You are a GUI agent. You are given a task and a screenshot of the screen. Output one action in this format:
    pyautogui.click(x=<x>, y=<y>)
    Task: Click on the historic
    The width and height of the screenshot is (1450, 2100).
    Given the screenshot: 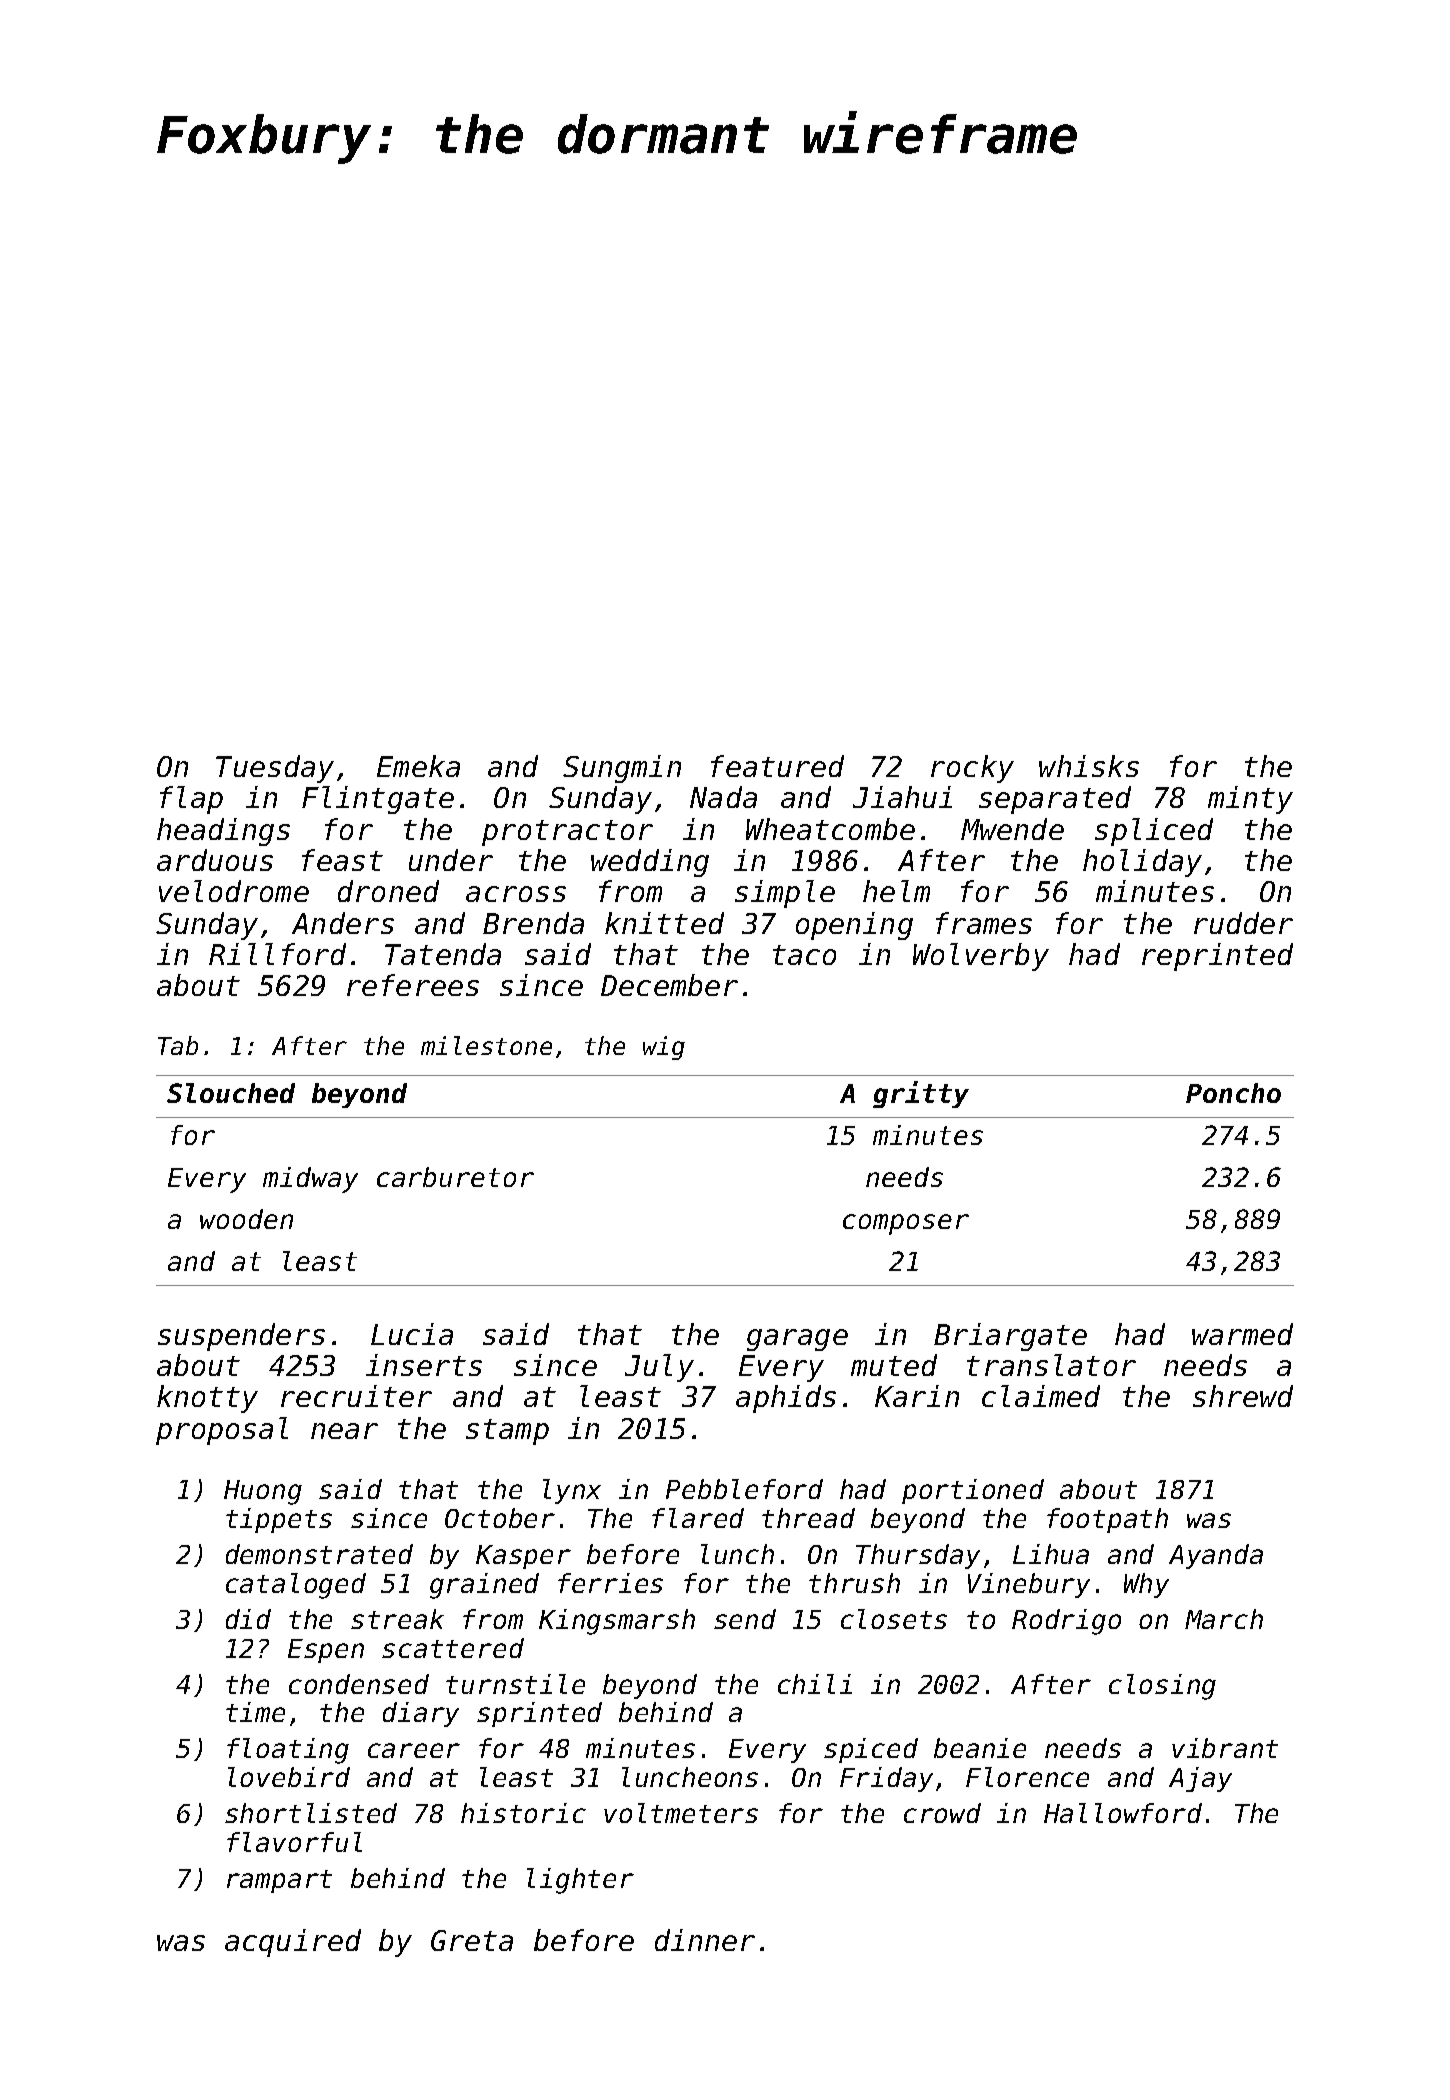 What is the action you would take?
    pyautogui.click(x=523, y=1813)
